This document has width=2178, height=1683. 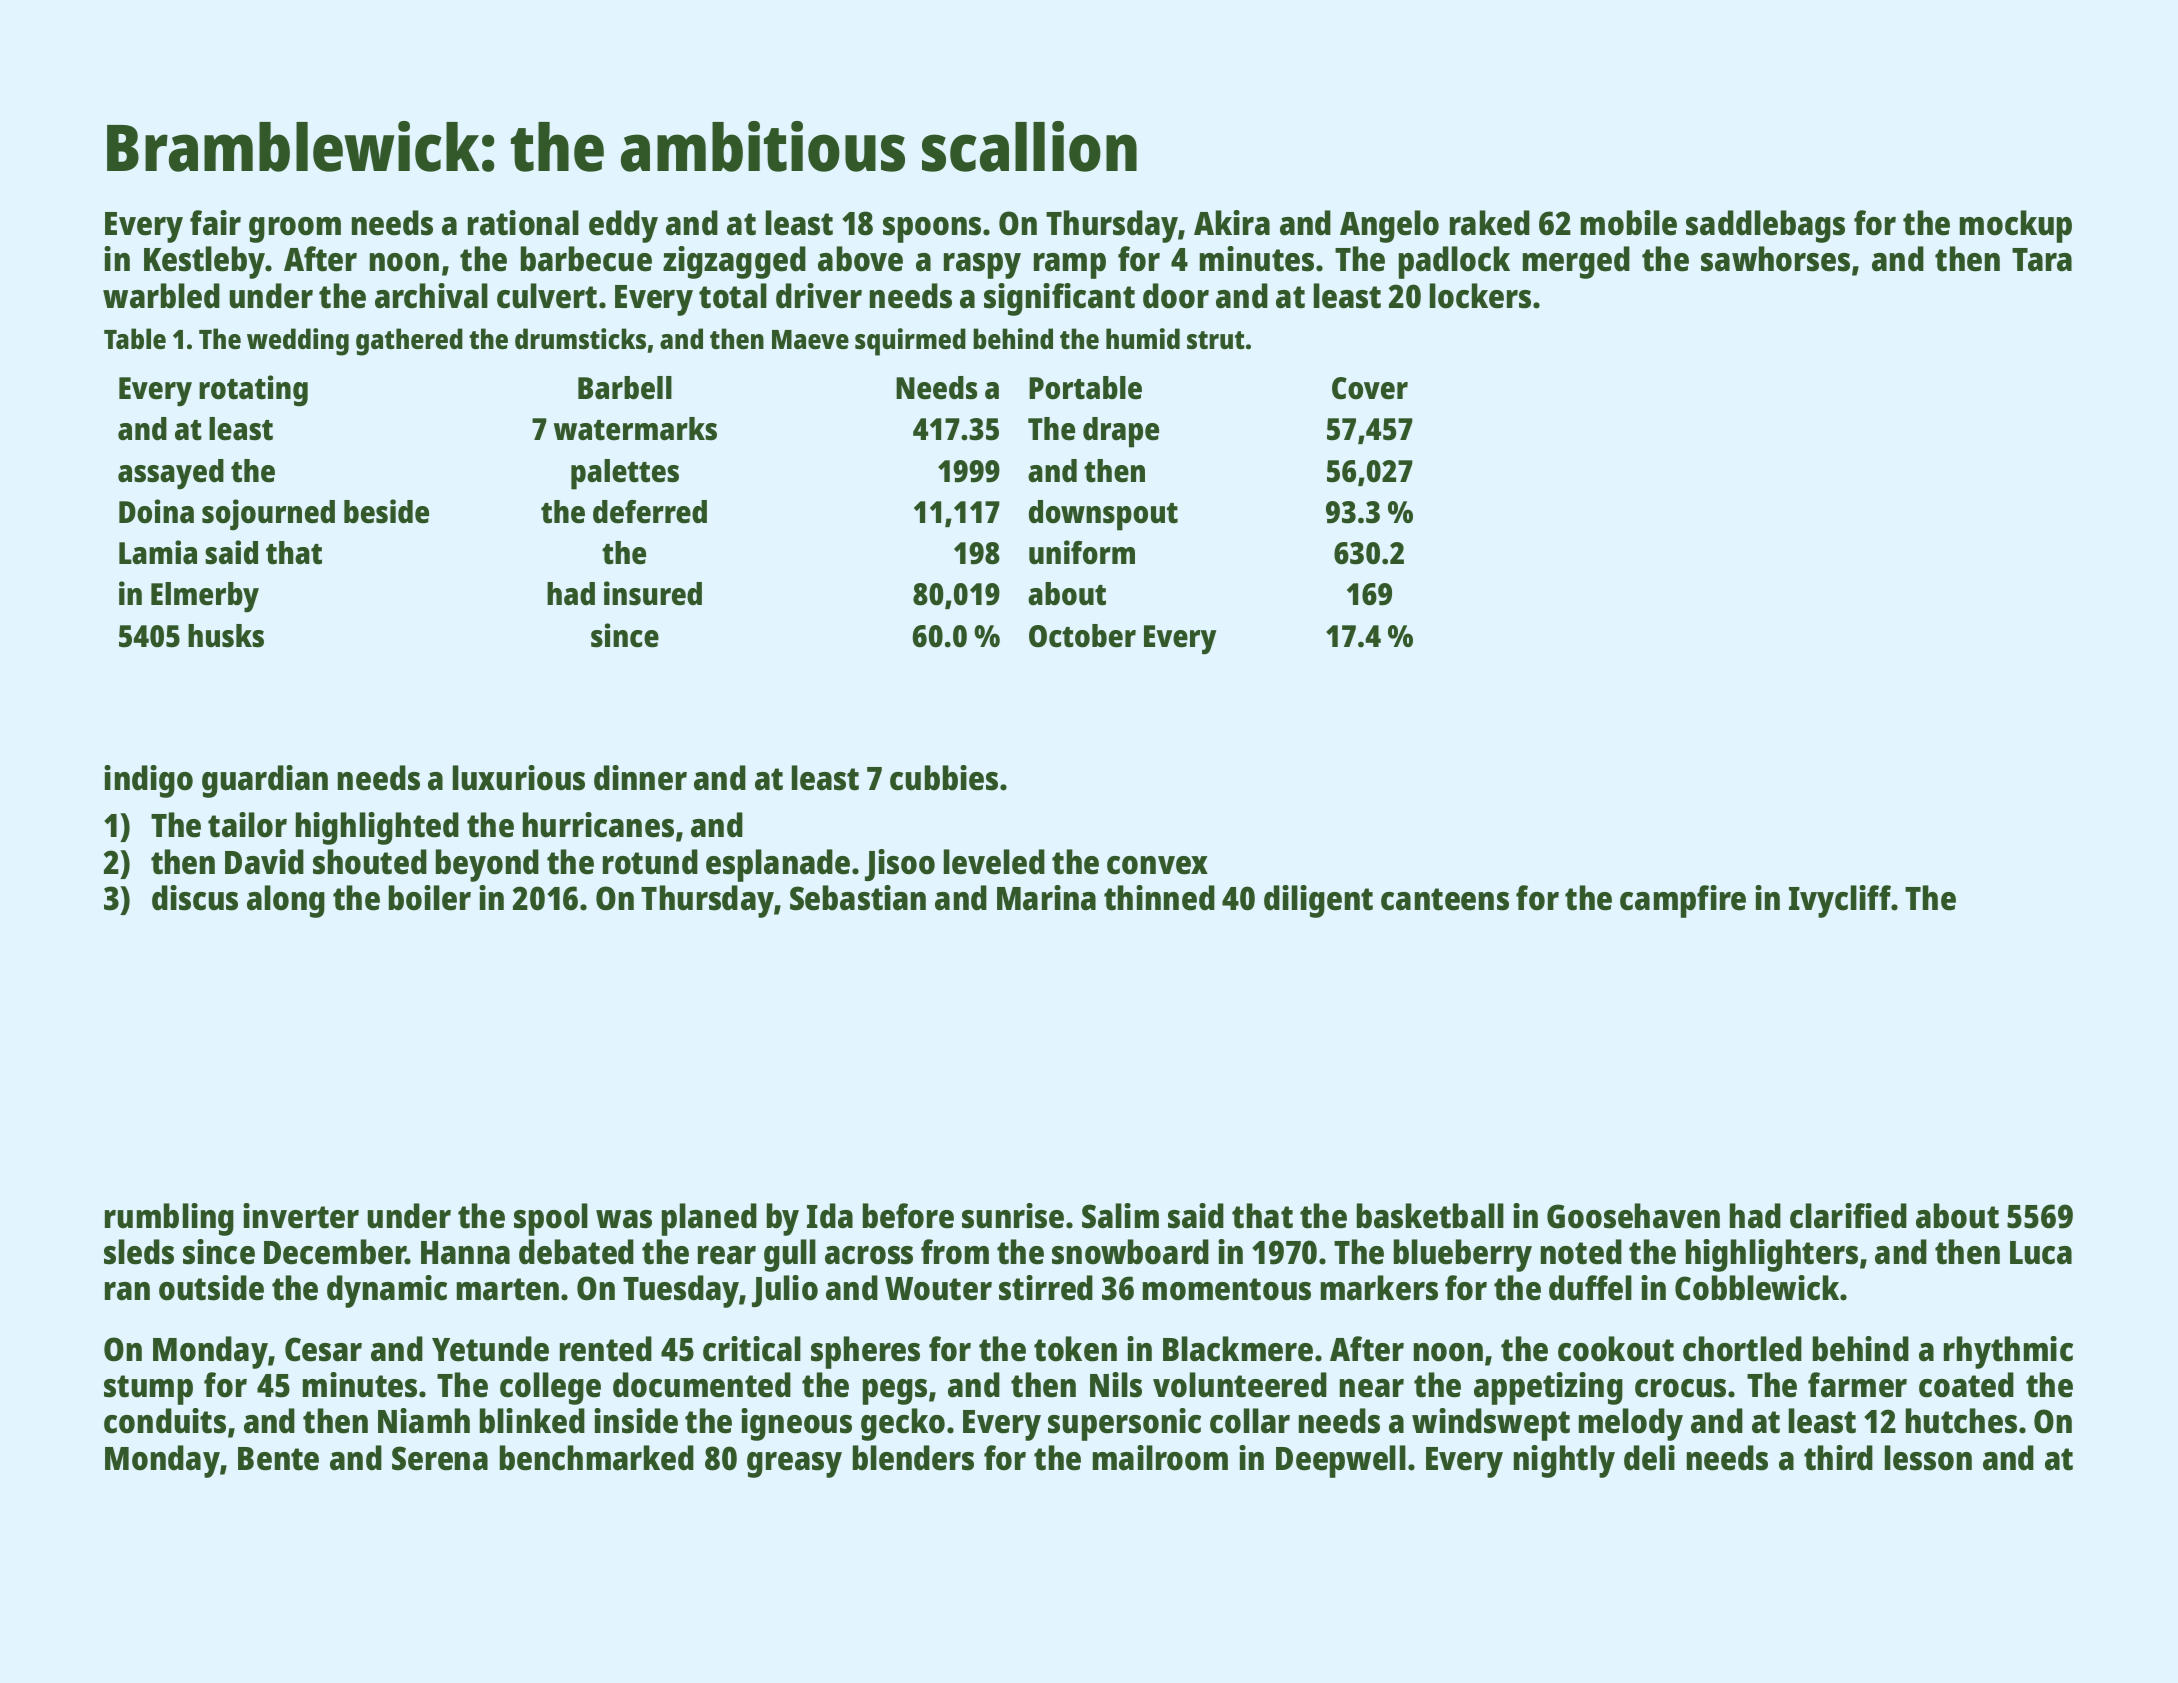 I want to click on campfire, so click(x=1683, y=901).
